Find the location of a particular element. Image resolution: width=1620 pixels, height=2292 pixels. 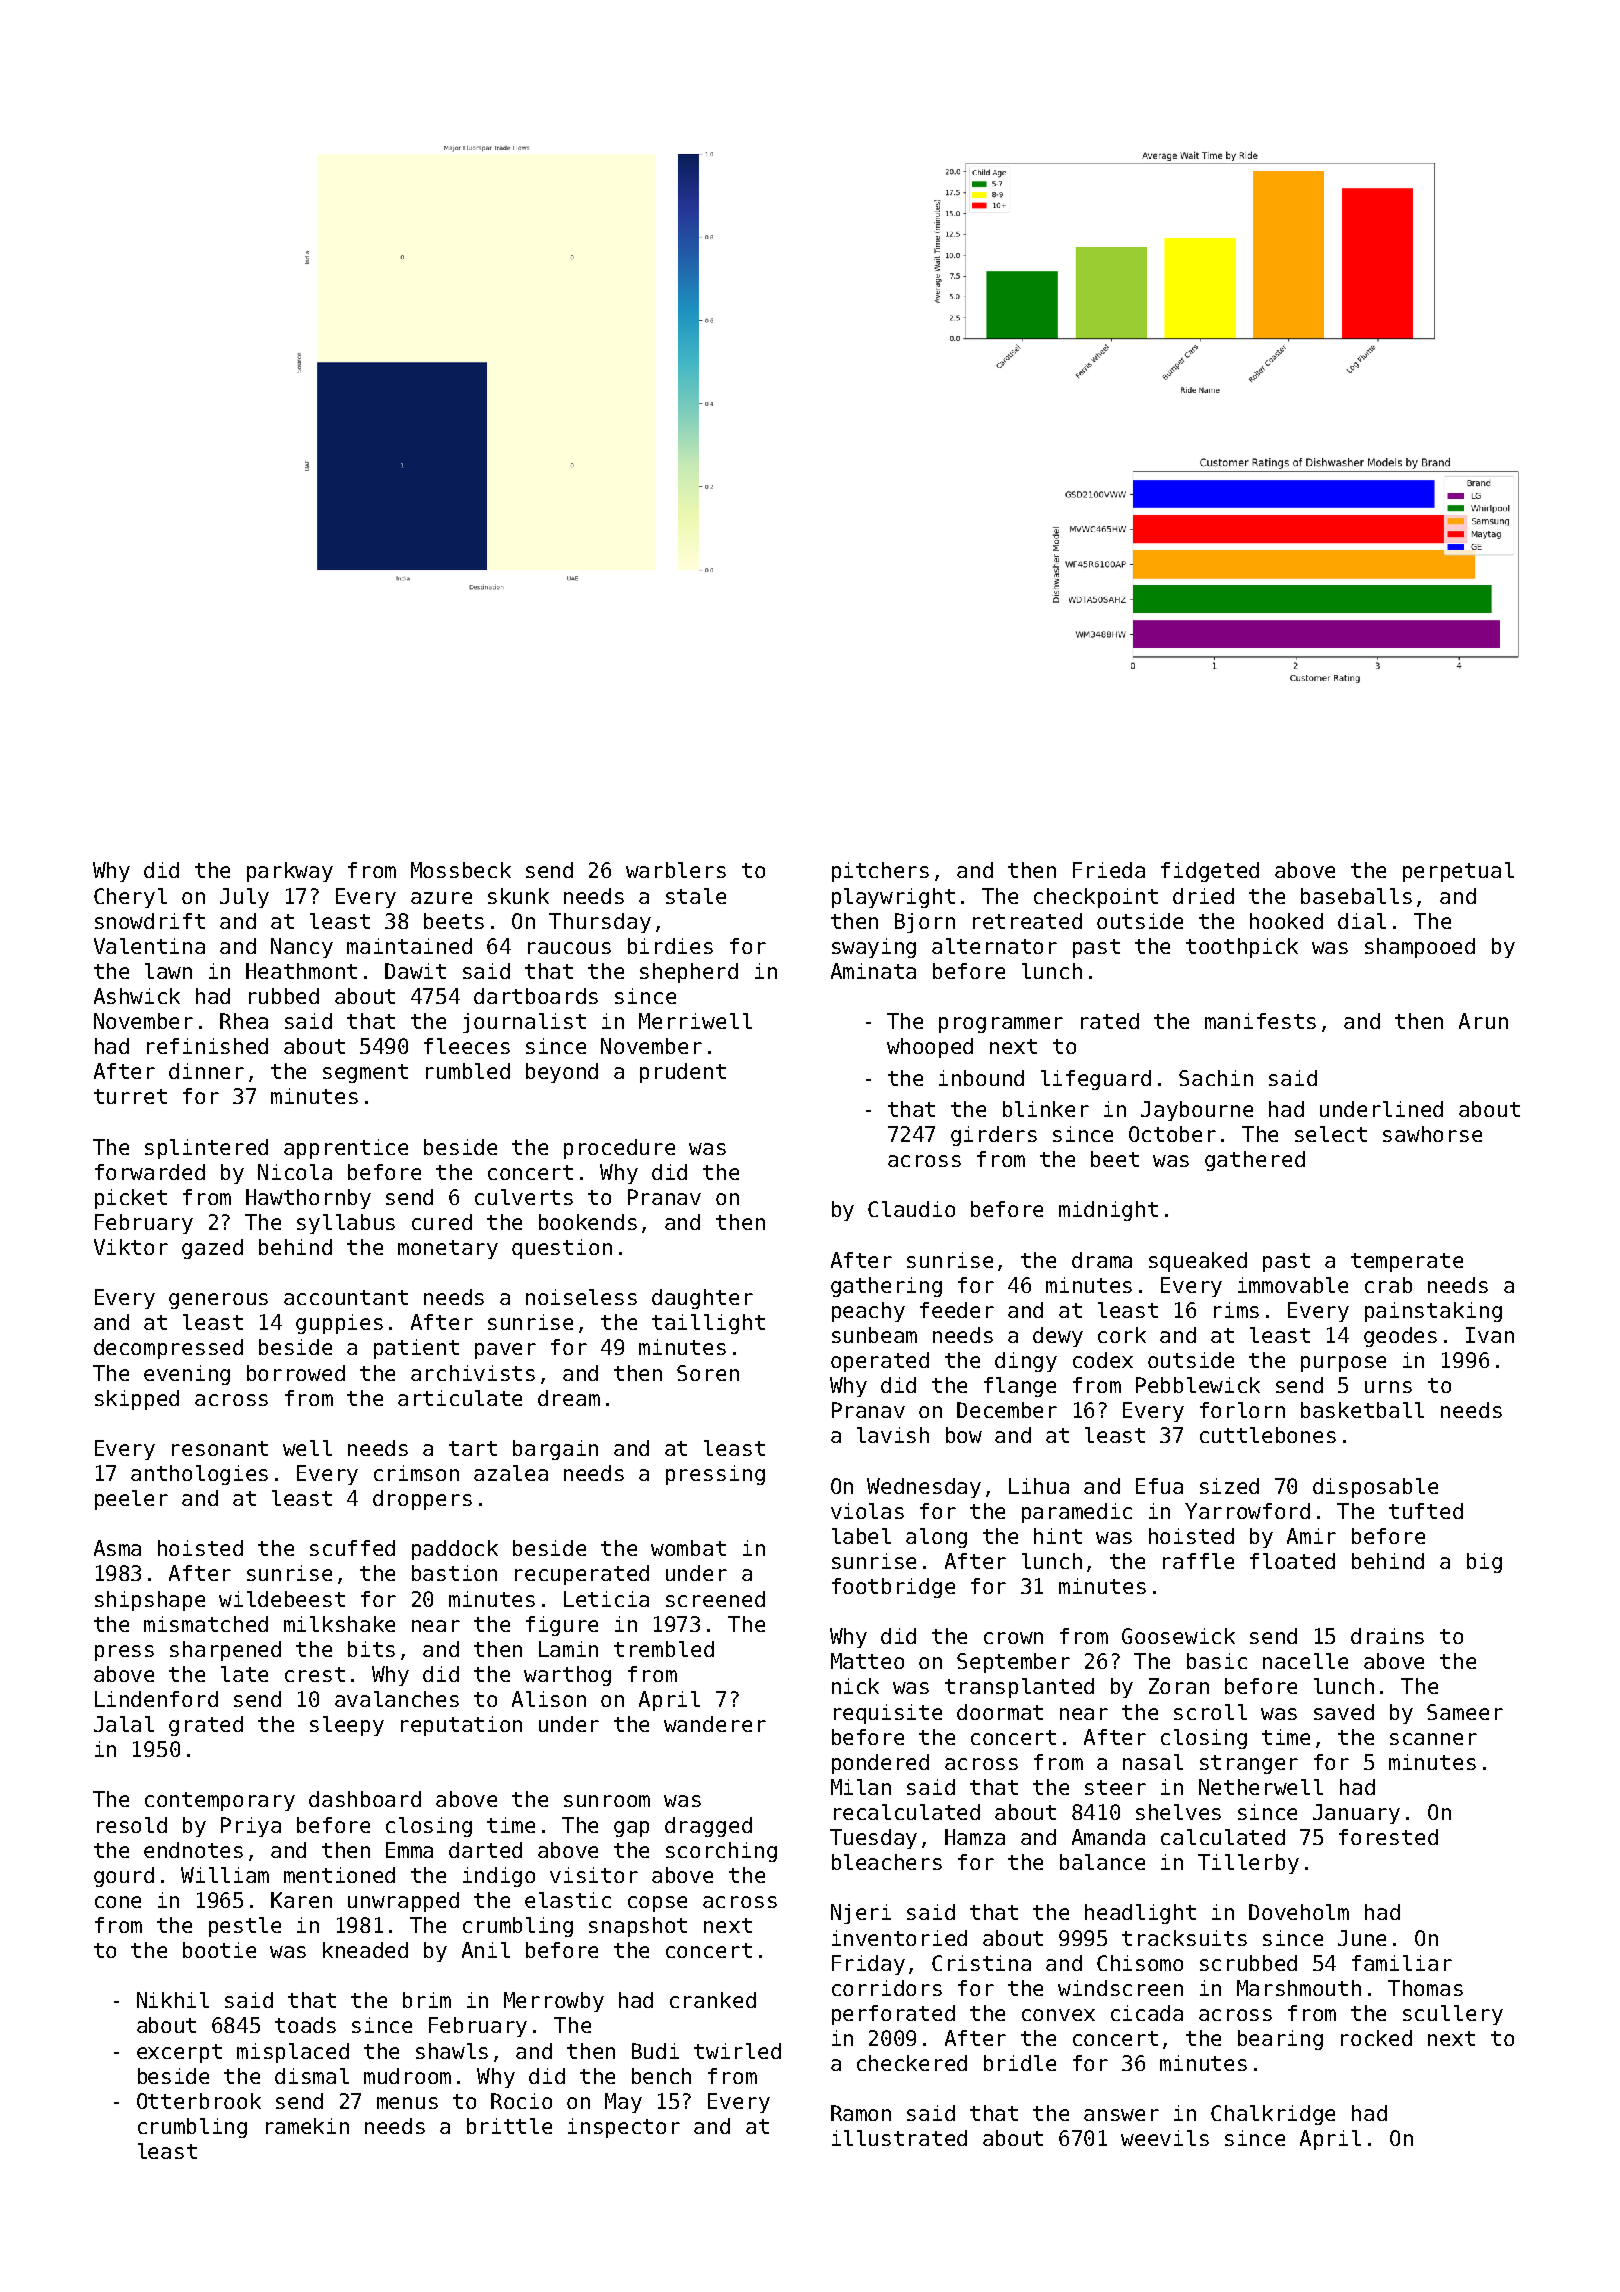

dashboard is located at coordinates (365, 1799).
